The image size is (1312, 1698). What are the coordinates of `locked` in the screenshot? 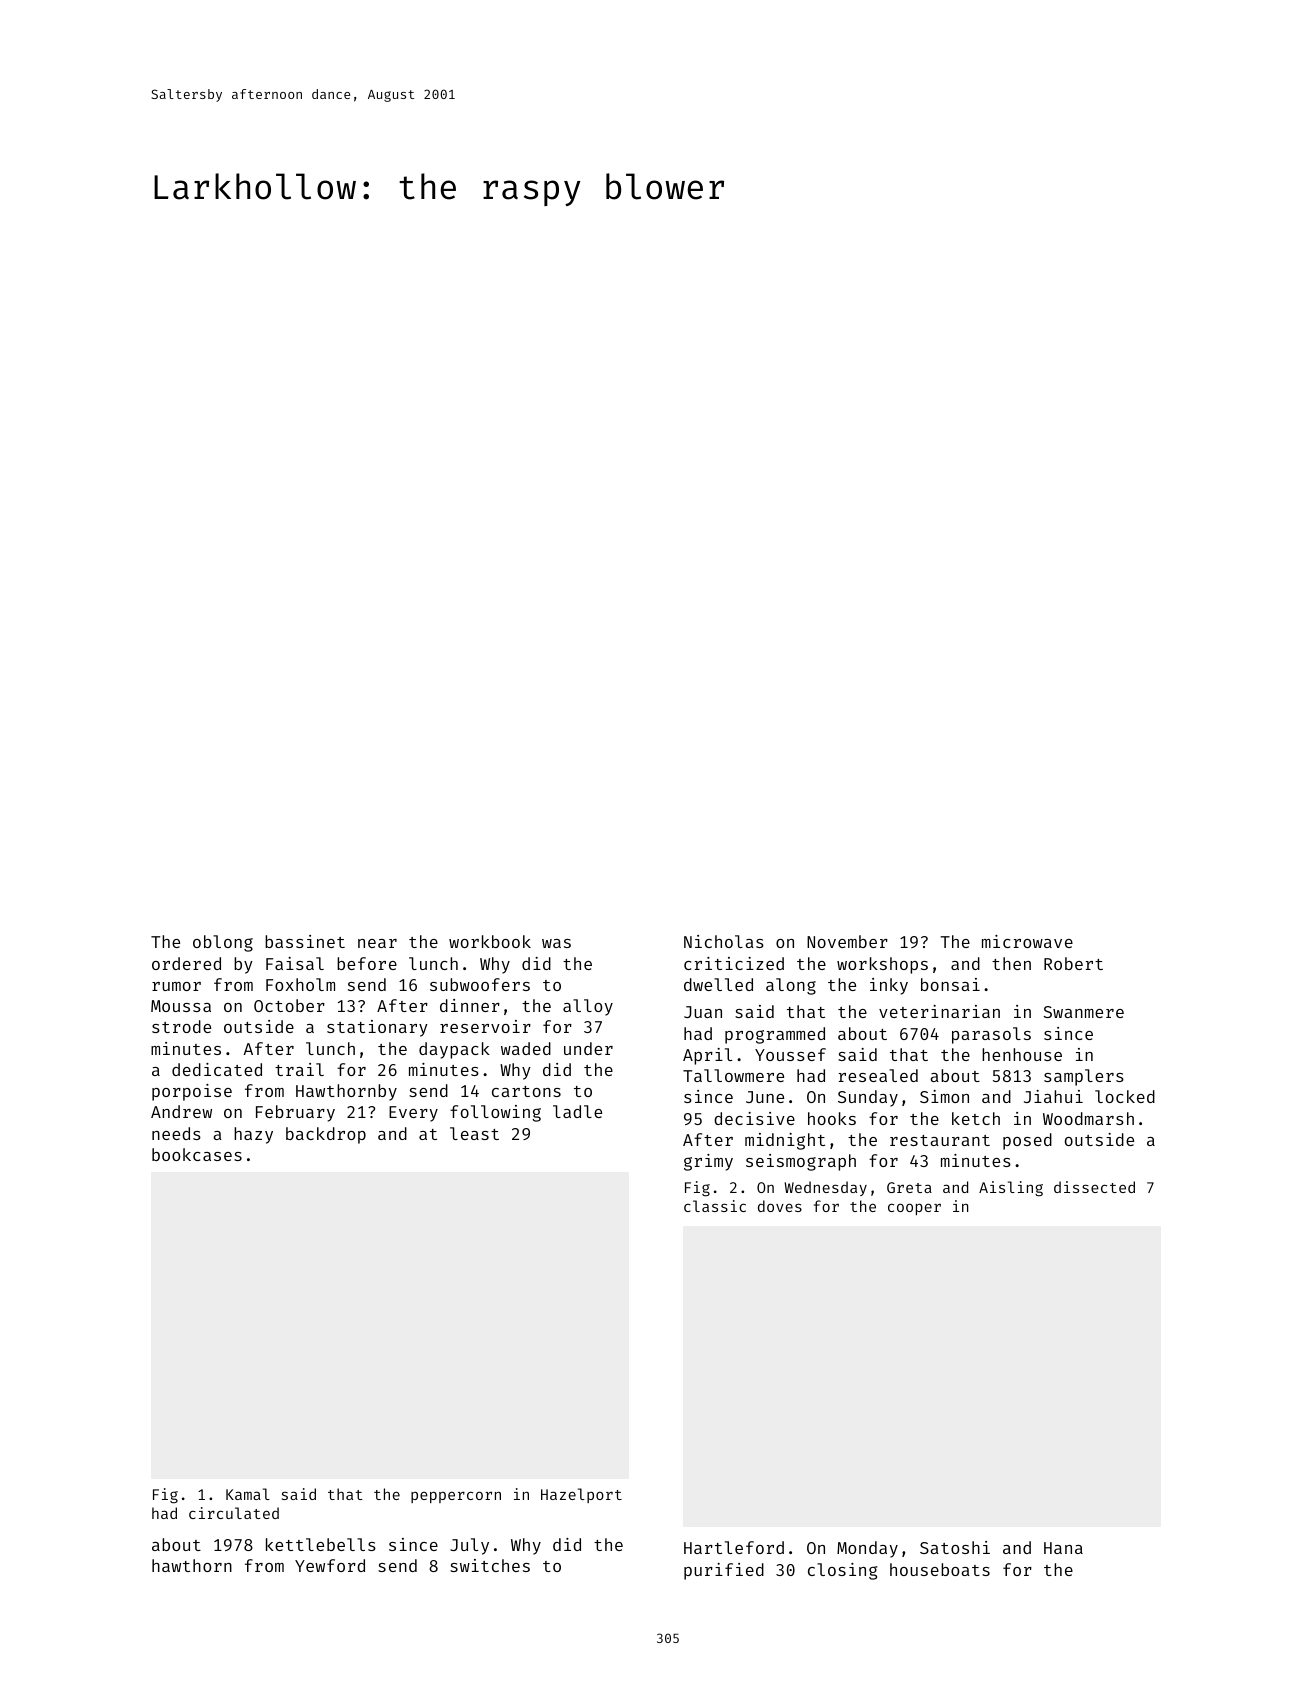 It's located at (1125, 1096).
